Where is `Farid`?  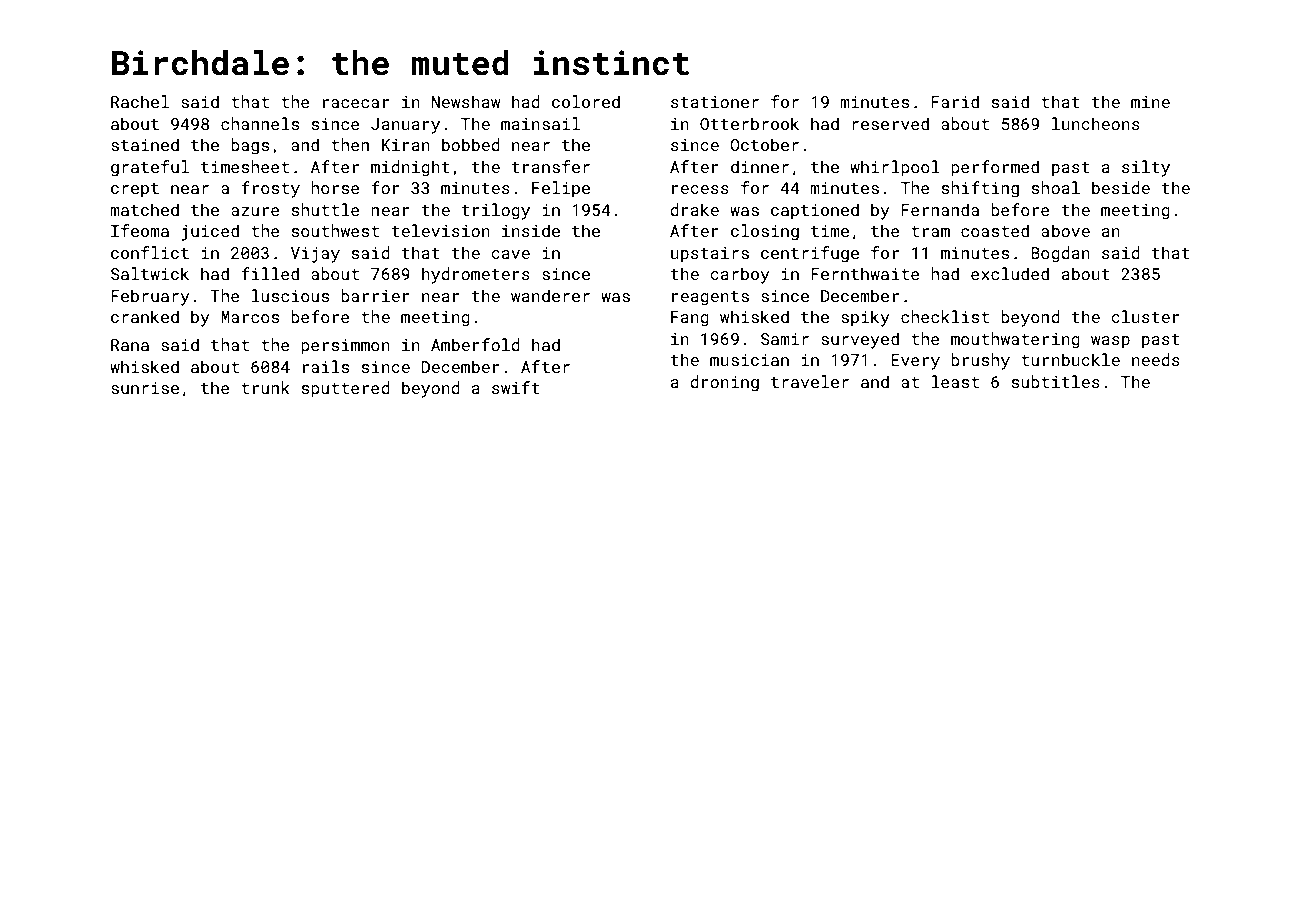
Farid is located at coordinates (955, 101).
